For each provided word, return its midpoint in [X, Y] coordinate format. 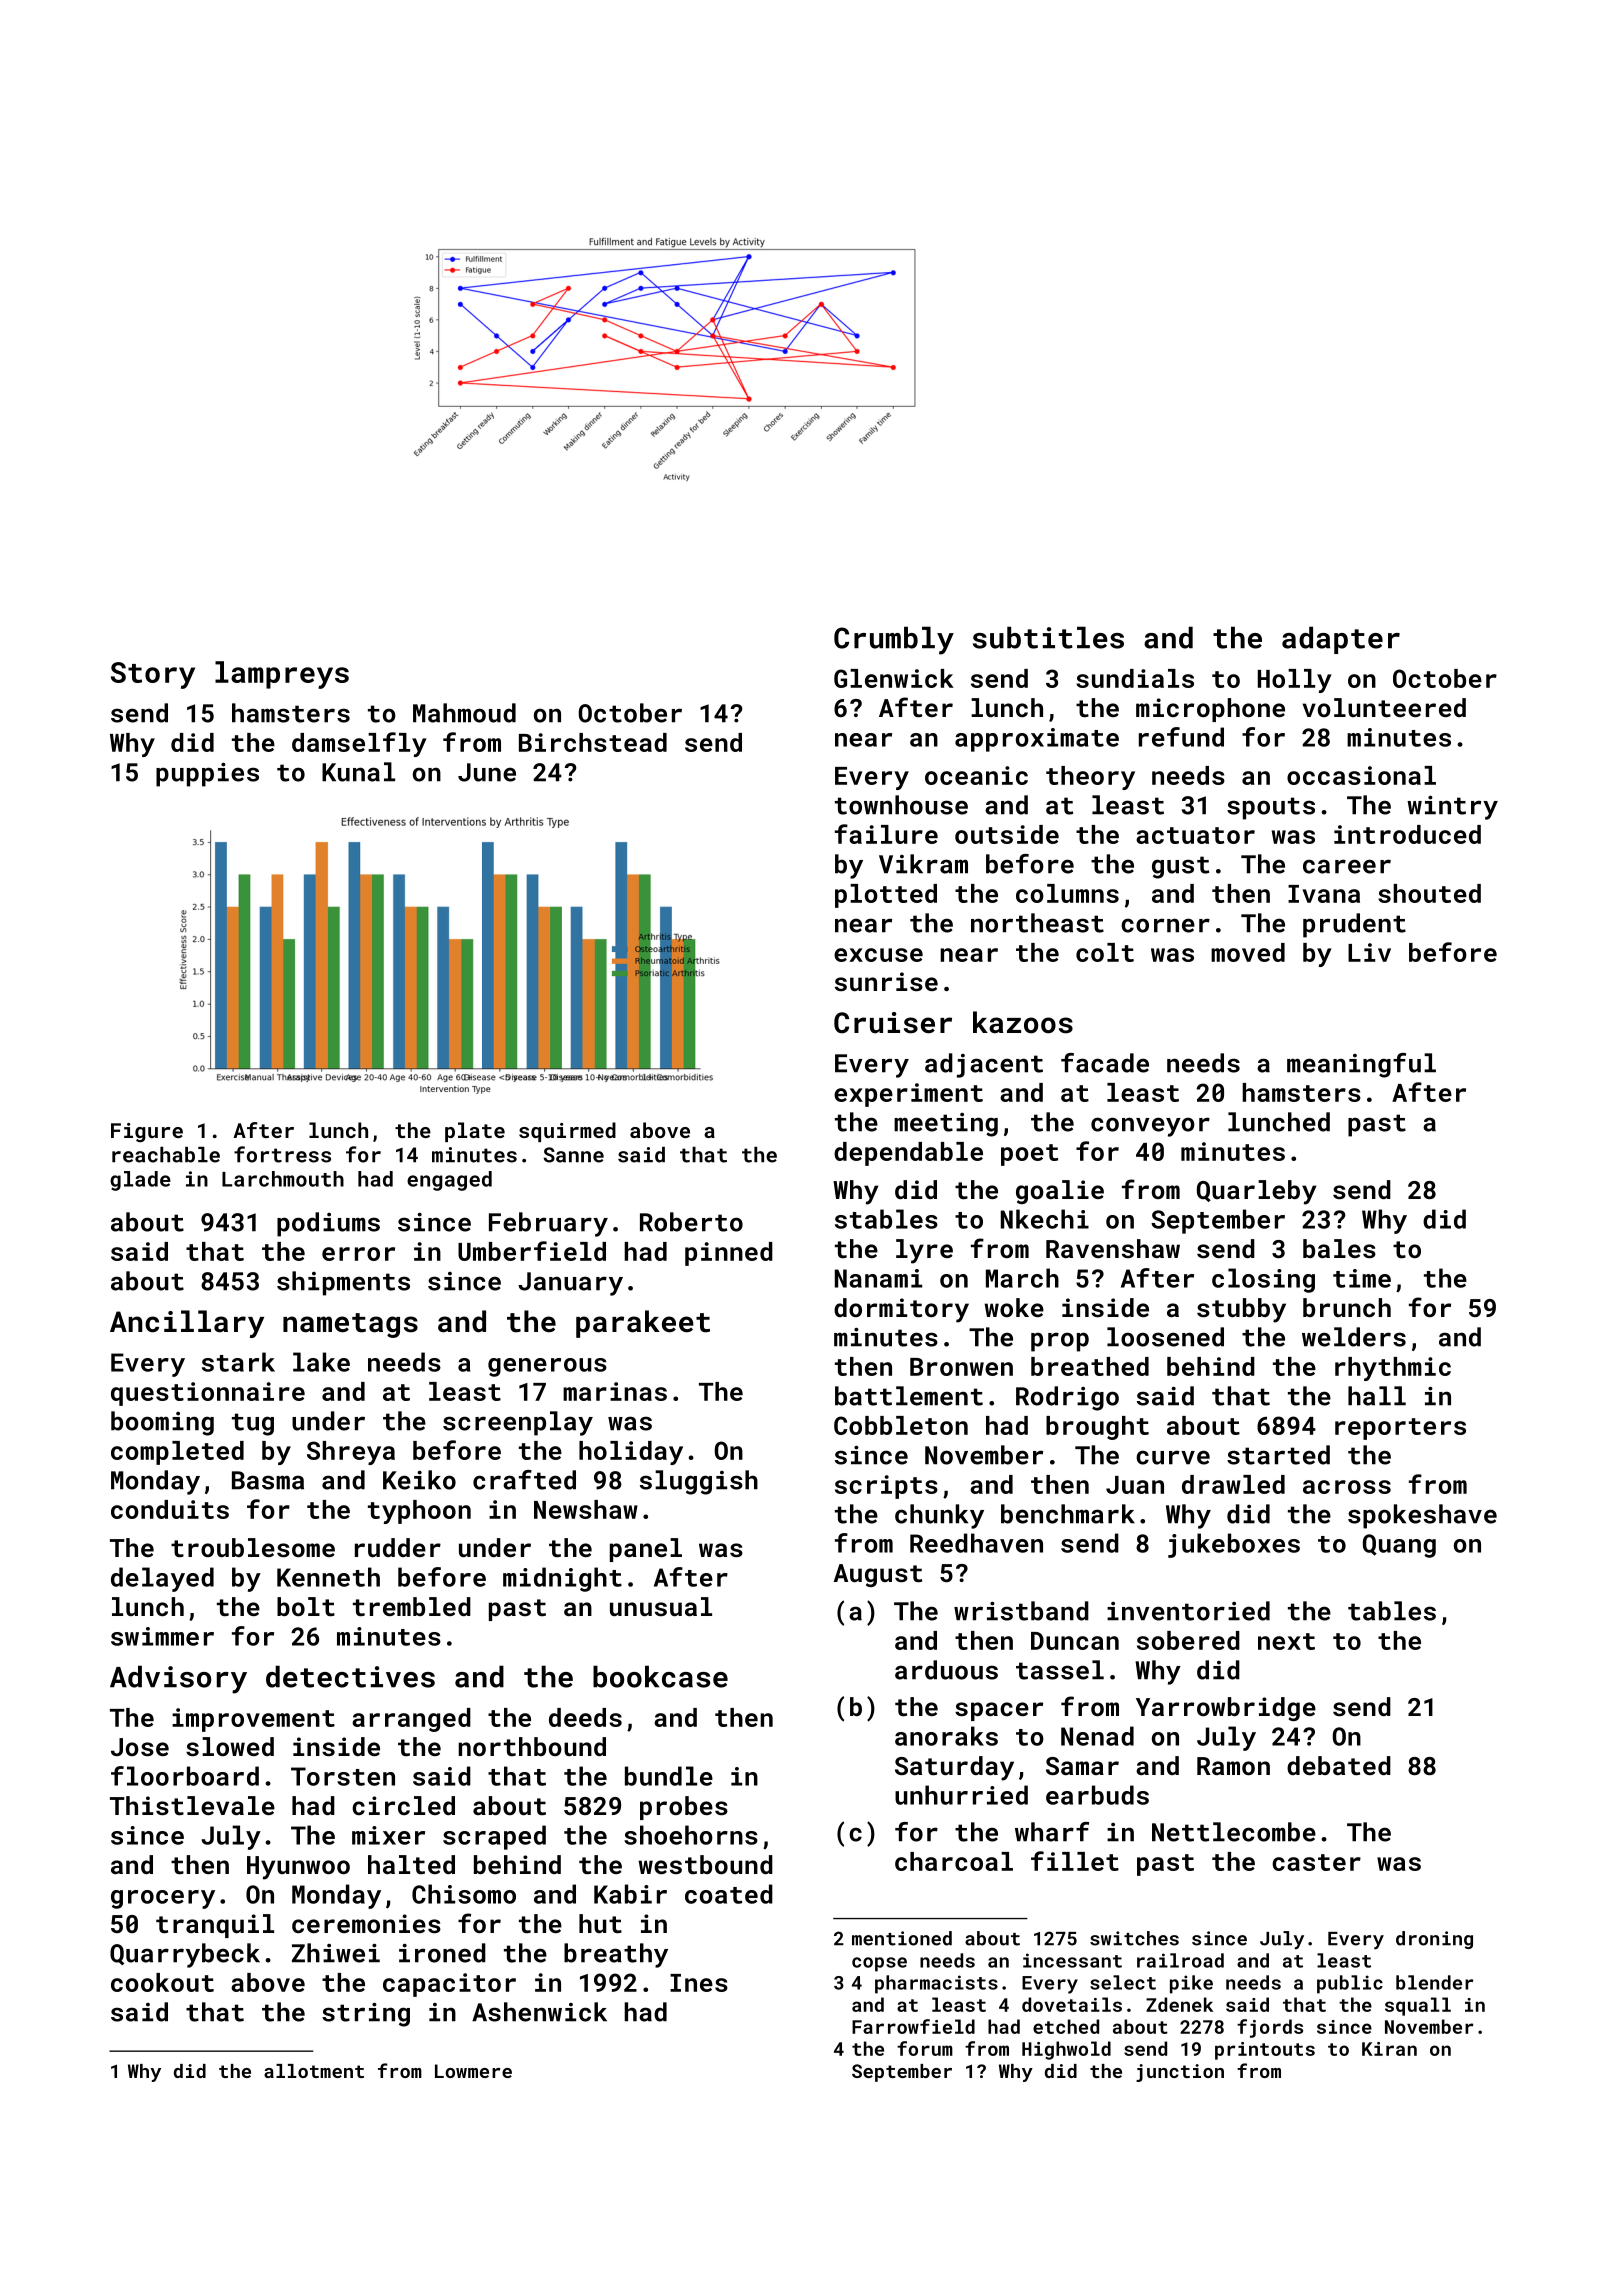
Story [153, 675]
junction [1180, 2073]
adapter [1341, 640]
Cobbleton [901, 1425]
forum [925, 2048]
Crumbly [894, 640]
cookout [162, 1982]
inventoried [1188, 1611]
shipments [343, 1283]
